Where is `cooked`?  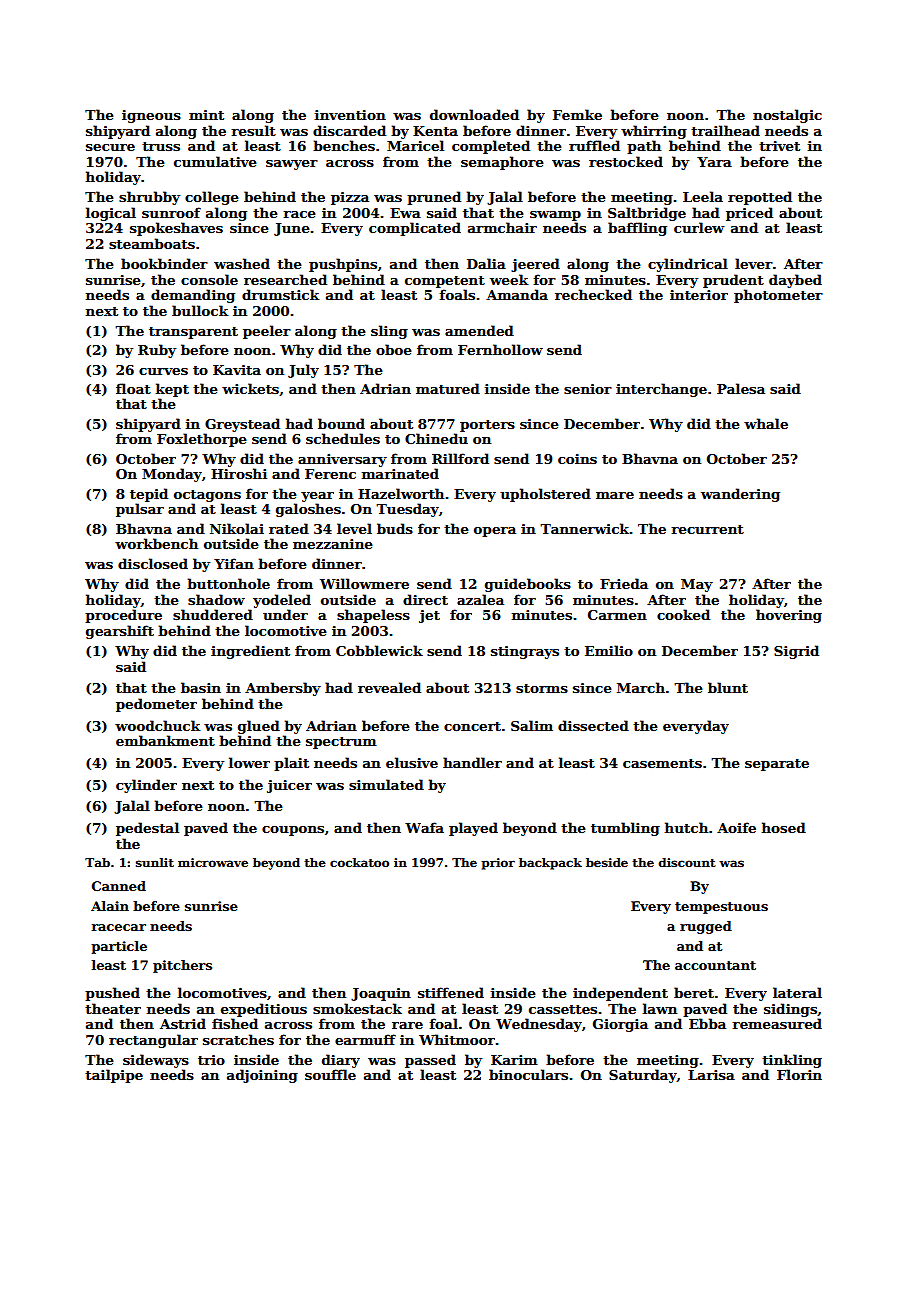
cooked is located at coordinates (683, 614).
